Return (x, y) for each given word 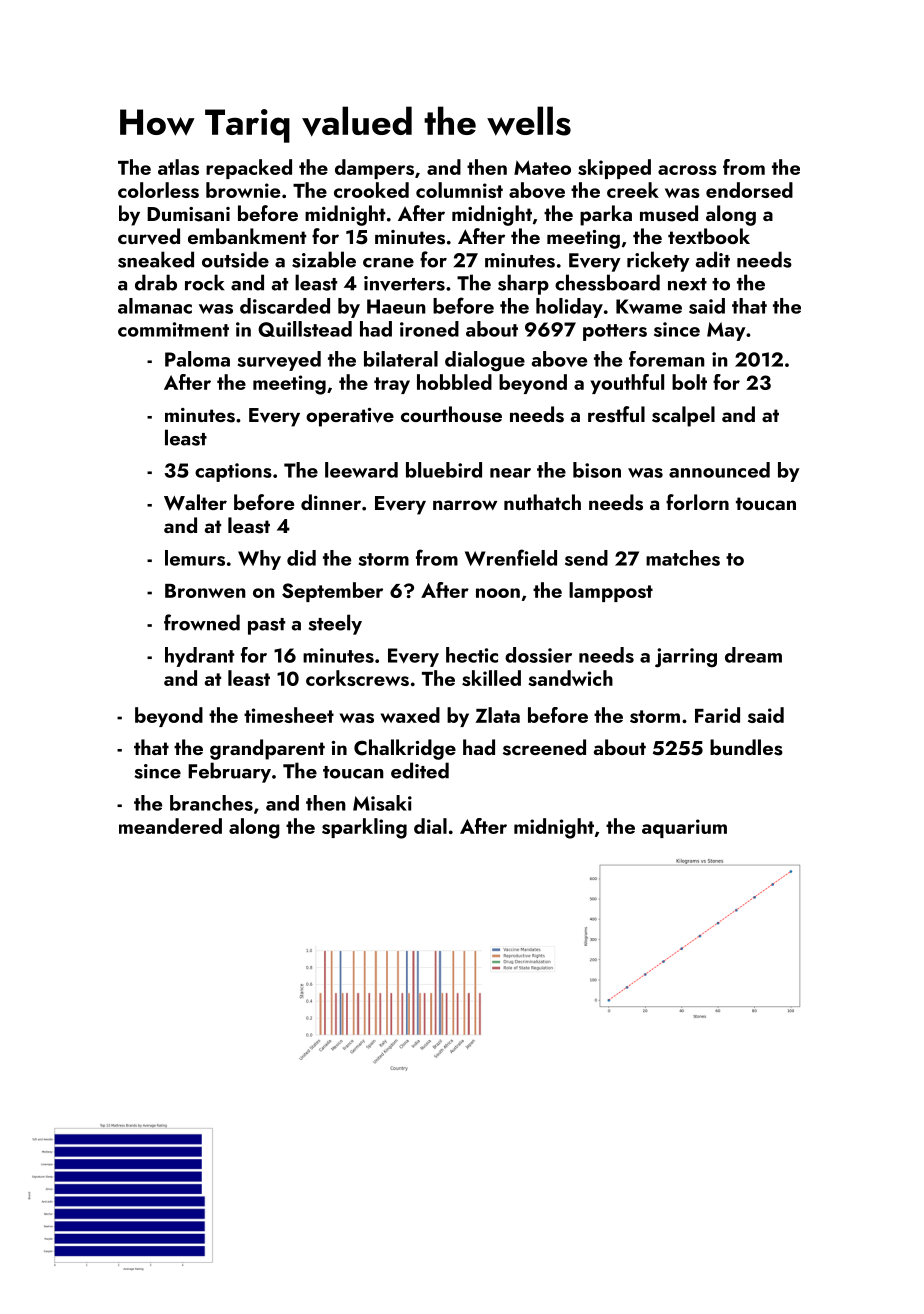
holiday (569, 308)
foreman (667, 359)
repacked (249, 169)
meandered (170, 826)
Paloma (197, 359)
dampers (374, 169)
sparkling (364, 828)
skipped (614, 169)
